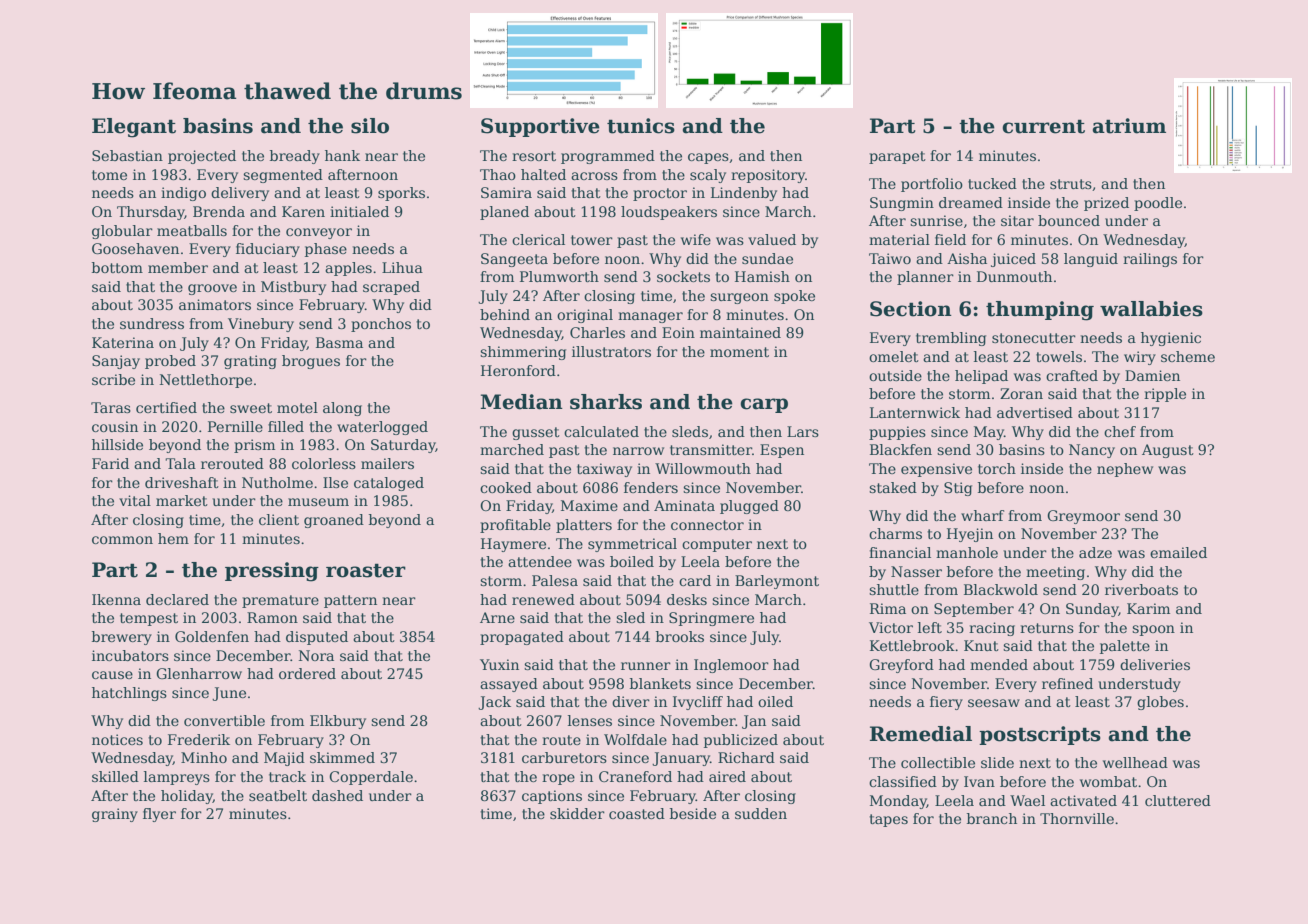 The height and width of the image is (924, 1308). Describe the element at coordinates (1069, 220) in the image. I see `bounced` at that location.
